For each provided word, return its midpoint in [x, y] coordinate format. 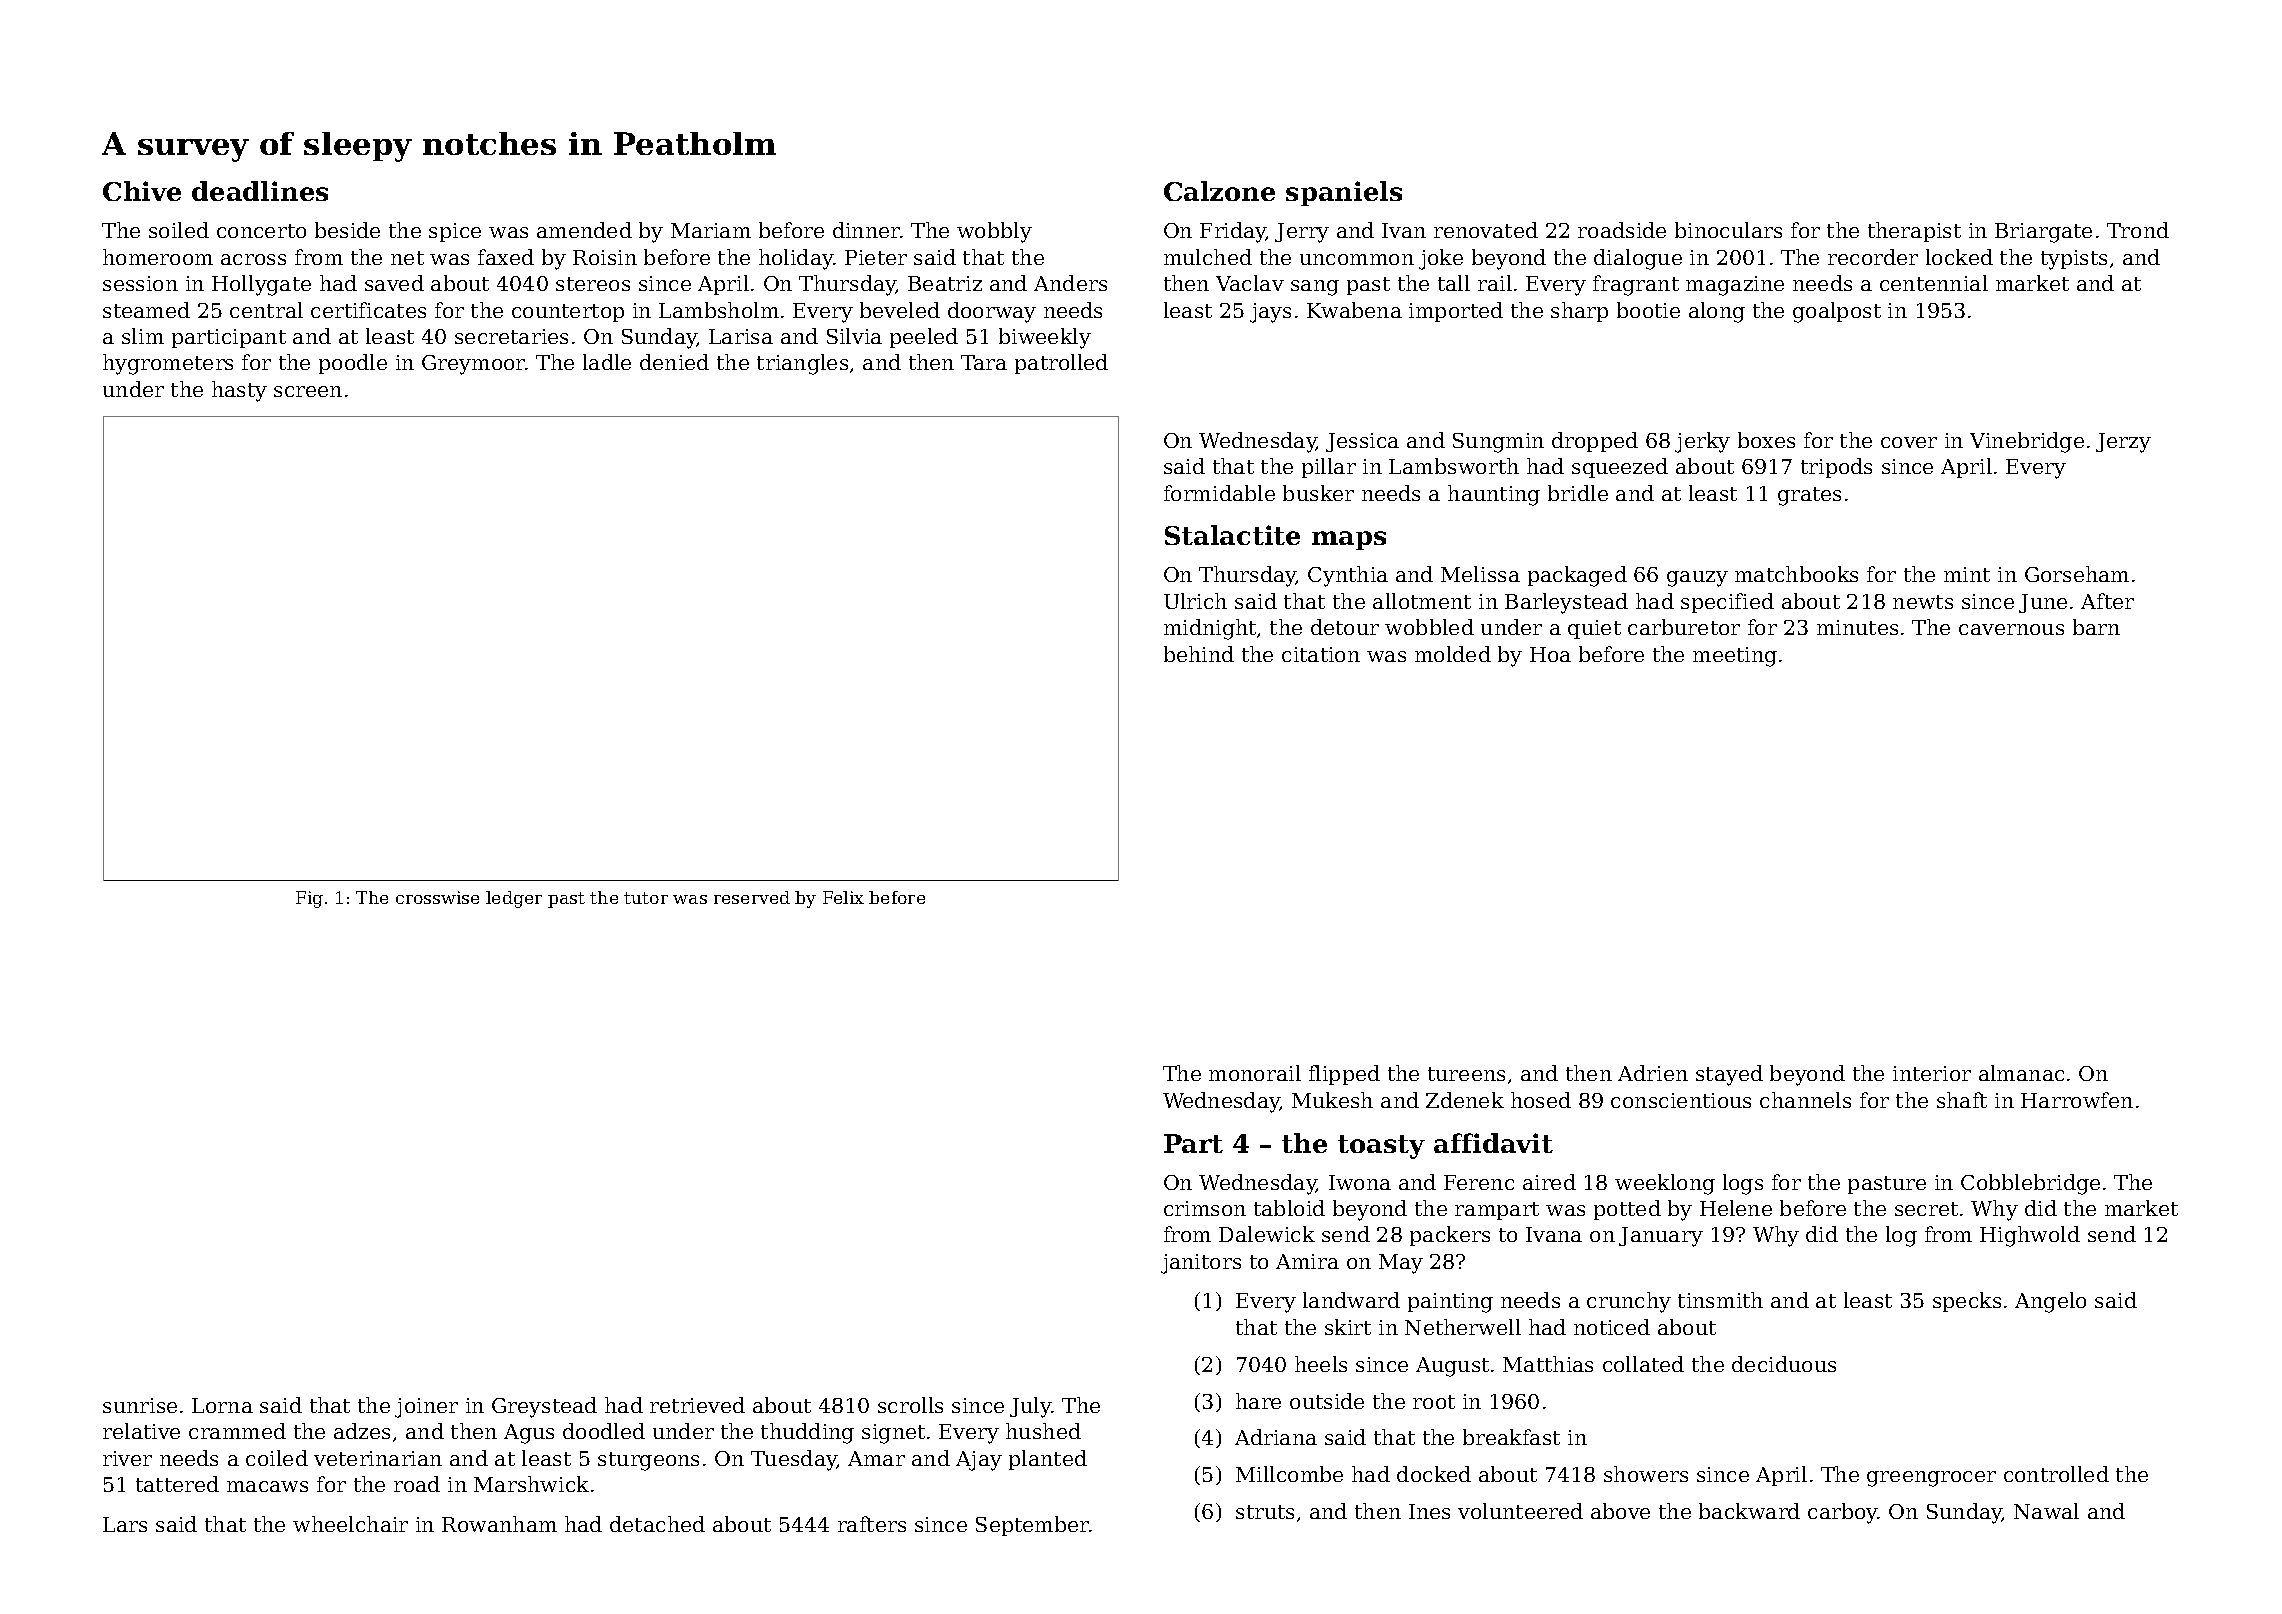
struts [1265, 1512]
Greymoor [474, 365]
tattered [177, 1484]
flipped [1344, 1075]
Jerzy [2123, 443]
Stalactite [1232, 535]
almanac [2021, 1073]
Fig [309, 899]
